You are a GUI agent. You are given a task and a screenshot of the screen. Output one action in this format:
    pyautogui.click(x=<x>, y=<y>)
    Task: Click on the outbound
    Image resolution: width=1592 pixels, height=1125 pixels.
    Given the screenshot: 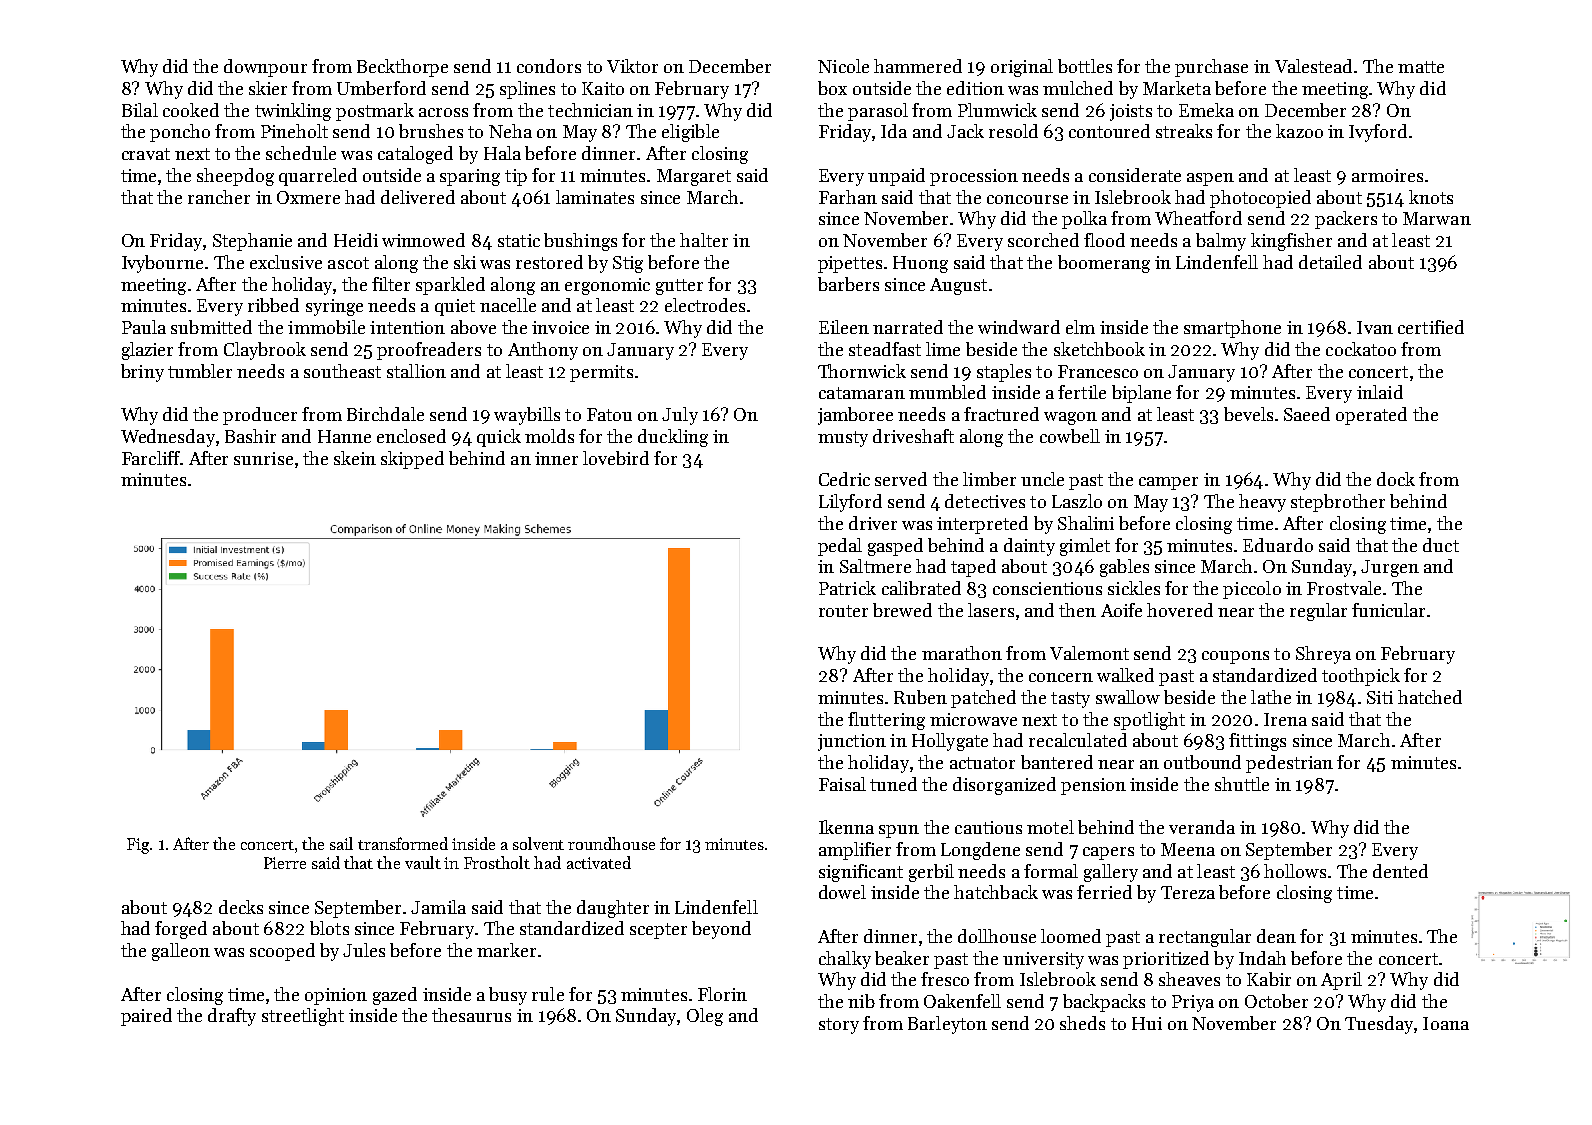 What is the action you would take?
    pyautogui.click(x=1202, y=762)
